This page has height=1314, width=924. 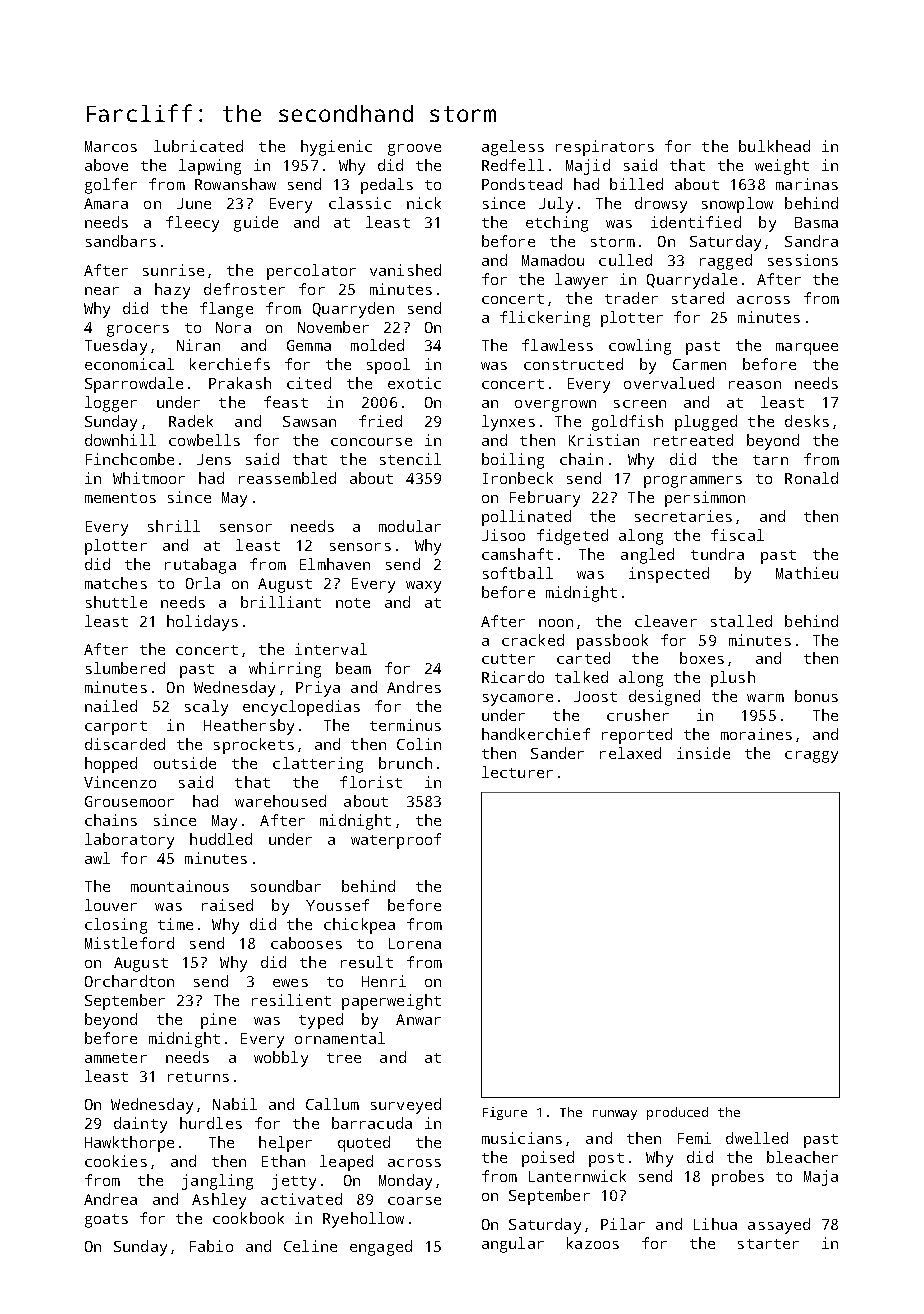 I want to click on starter, so click(x=768, y=1244).
